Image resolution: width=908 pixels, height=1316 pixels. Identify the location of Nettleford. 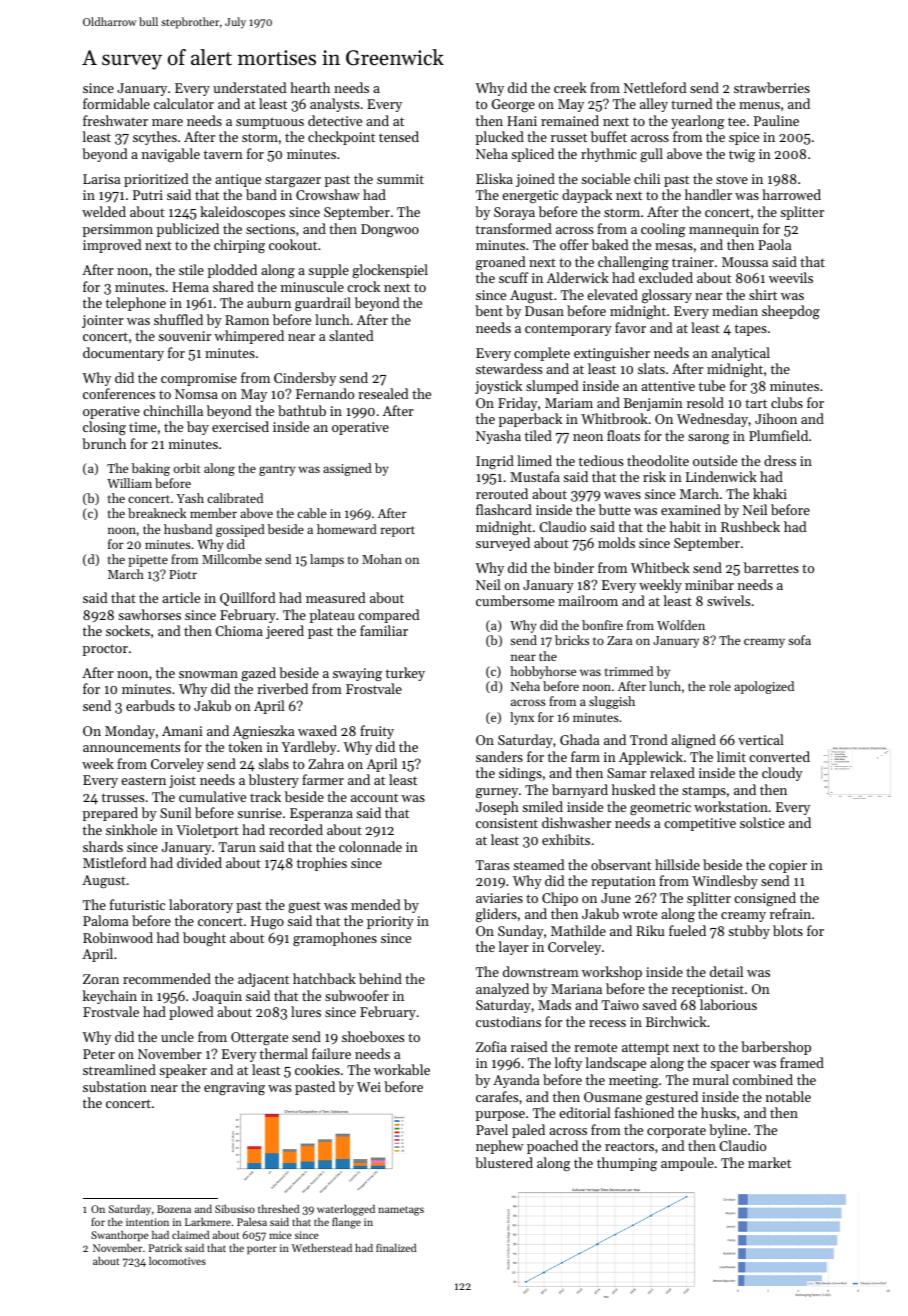
(655, 87).
